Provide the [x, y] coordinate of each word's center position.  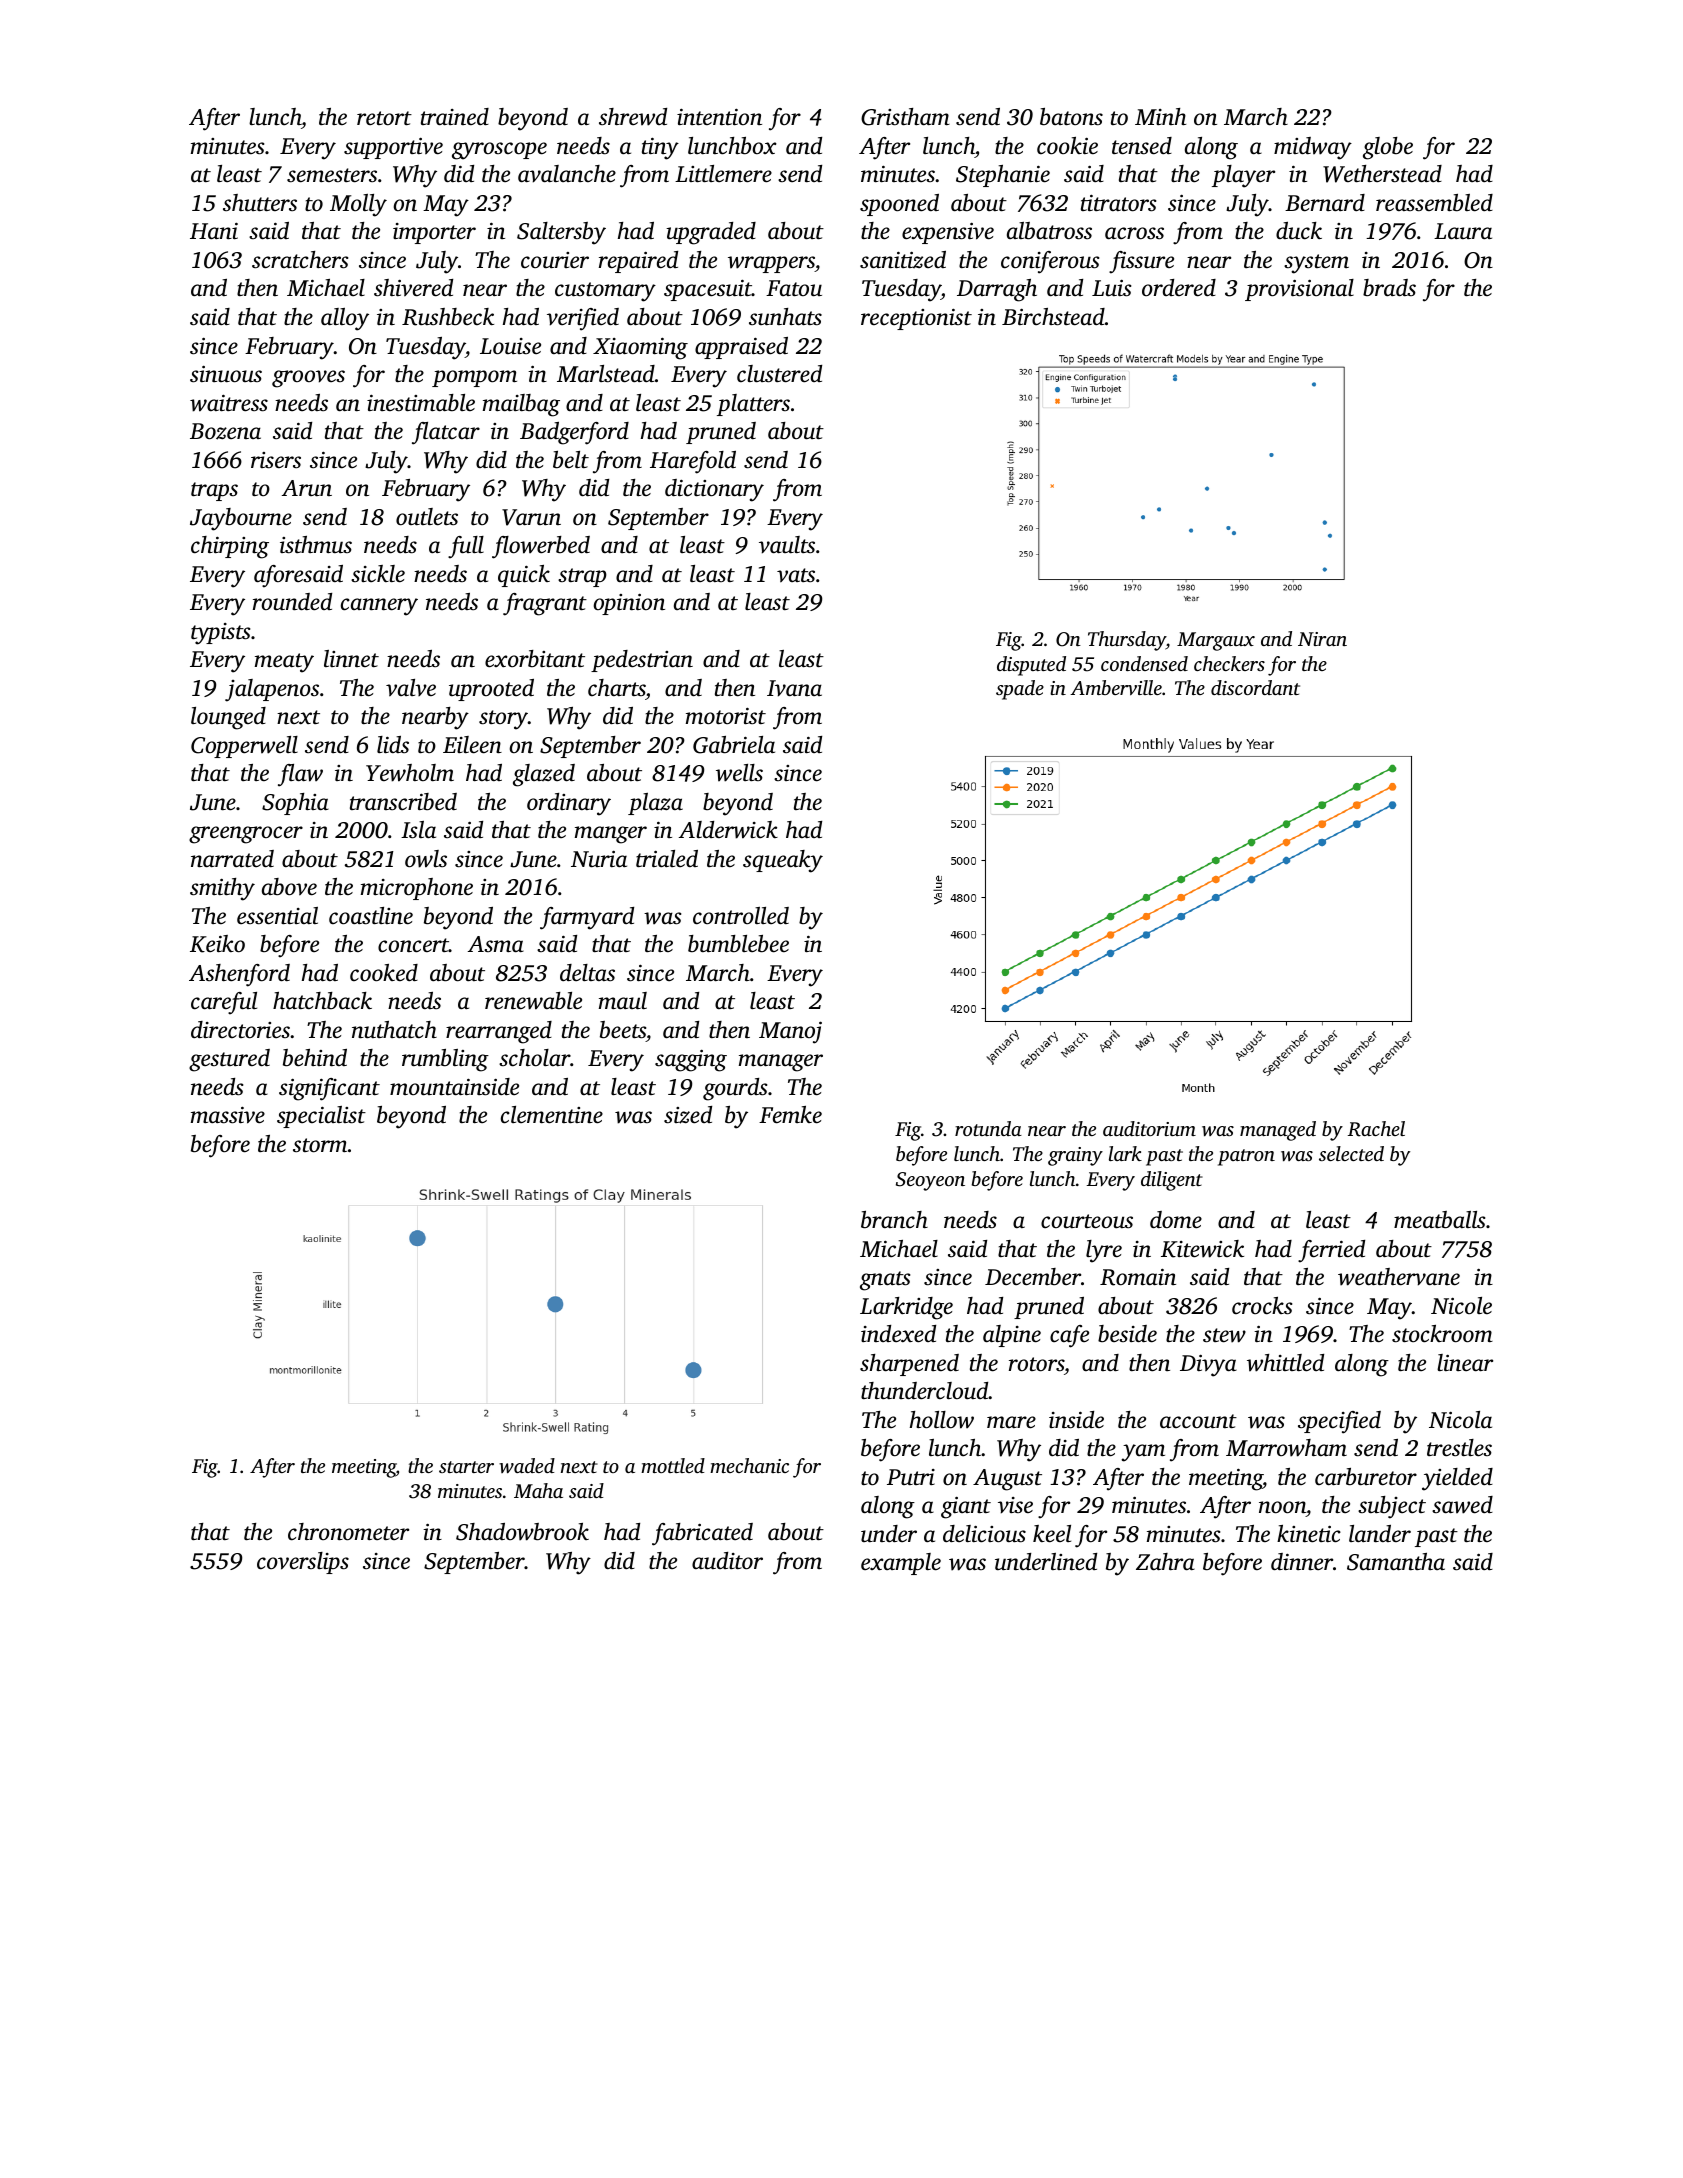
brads [1389, 287]
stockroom [1442, 1334]
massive [228, 1115]
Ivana [794, 688]
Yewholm [410, 773]
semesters [332, 175]
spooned [899, 205]
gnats [885, 1281]
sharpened [909, 1365]
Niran [1322, 639]
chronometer [348, 1532]
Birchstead [1053, 317]
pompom [474, 378]
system [1316, 264]
